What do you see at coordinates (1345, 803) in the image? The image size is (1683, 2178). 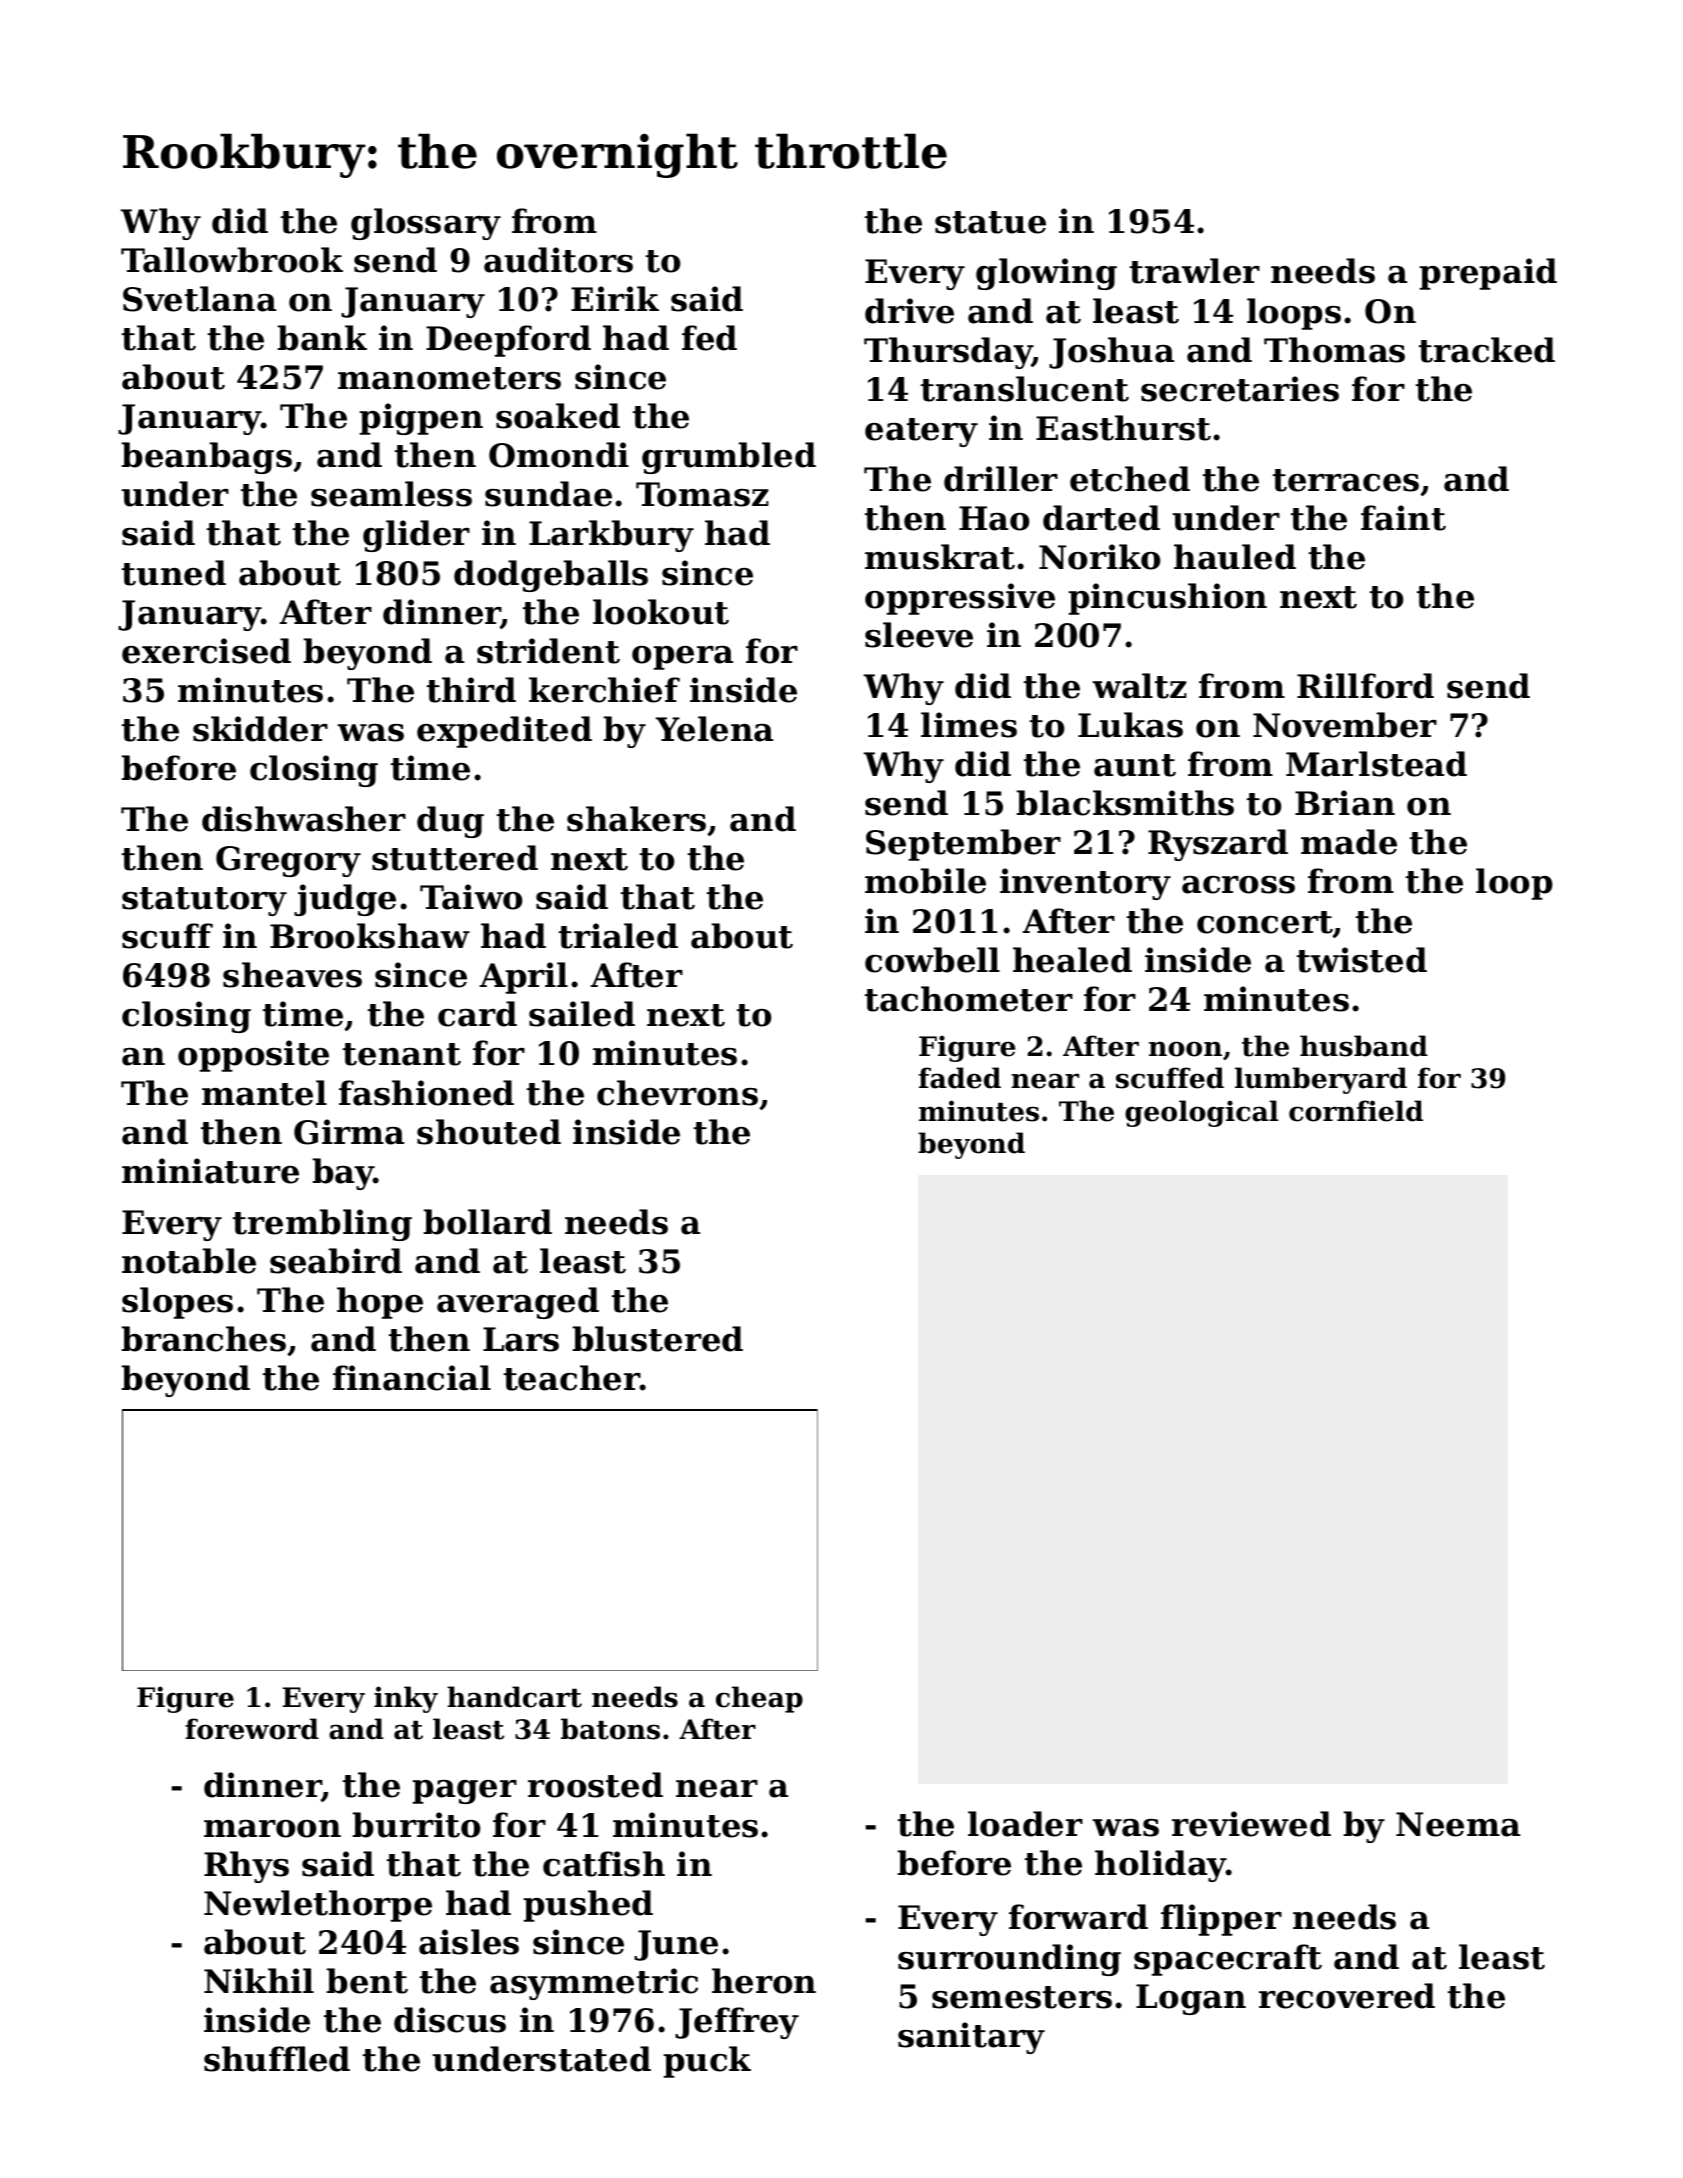 I see `Brian` at bounding box center [1345, 803].
